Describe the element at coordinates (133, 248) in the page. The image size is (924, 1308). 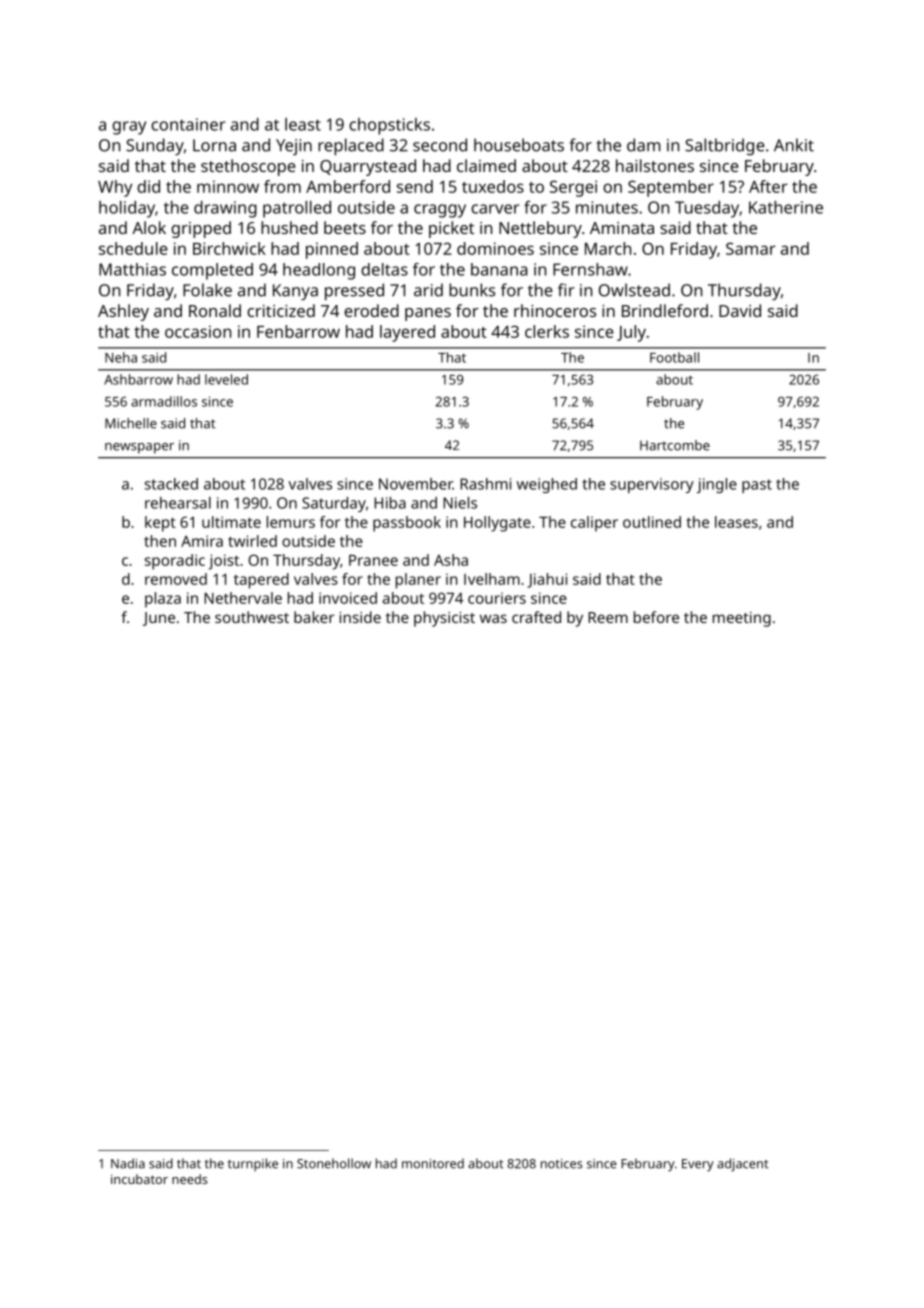
I see `schedule` at that location.
